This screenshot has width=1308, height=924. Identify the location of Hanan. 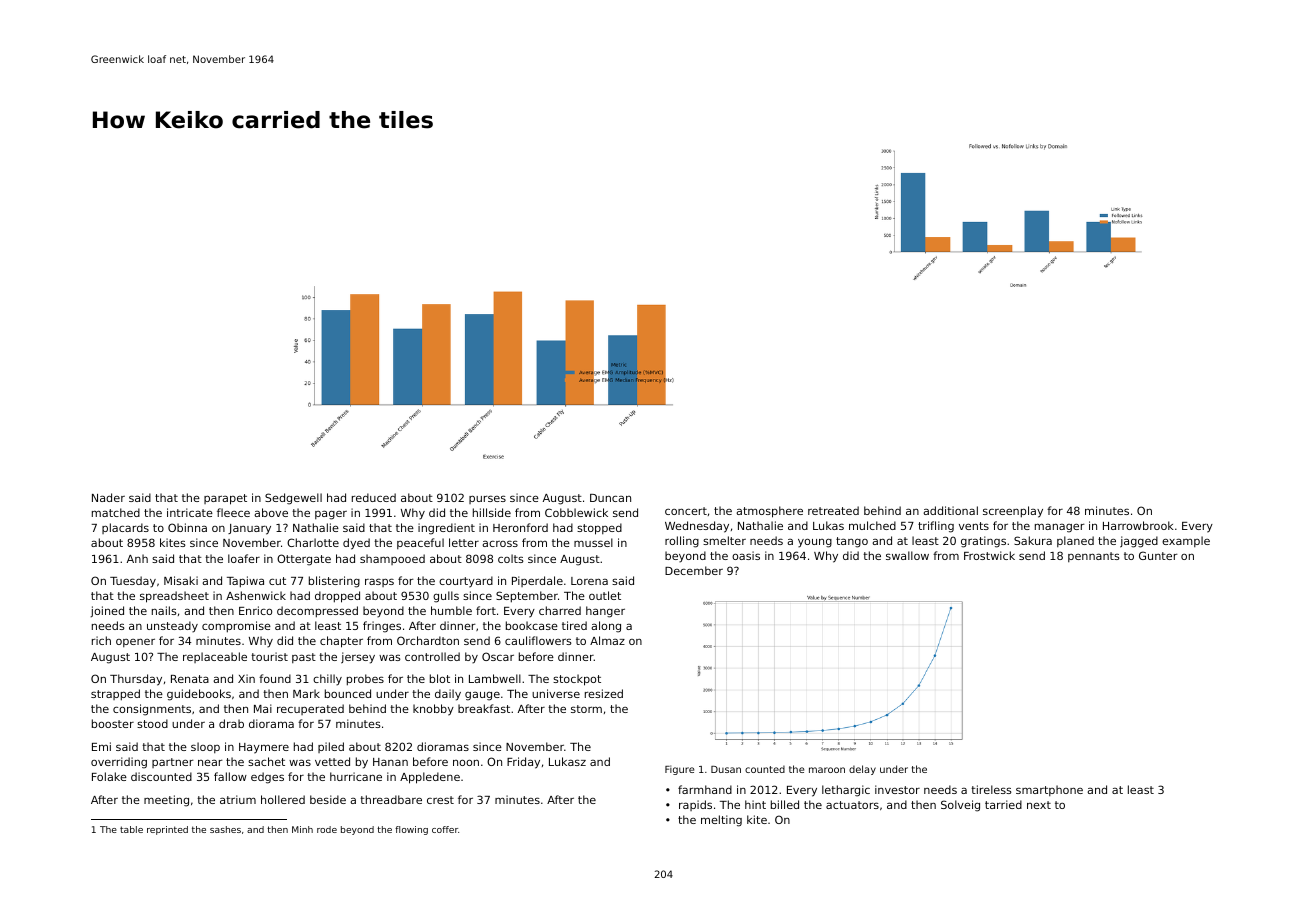
(390, 762).
